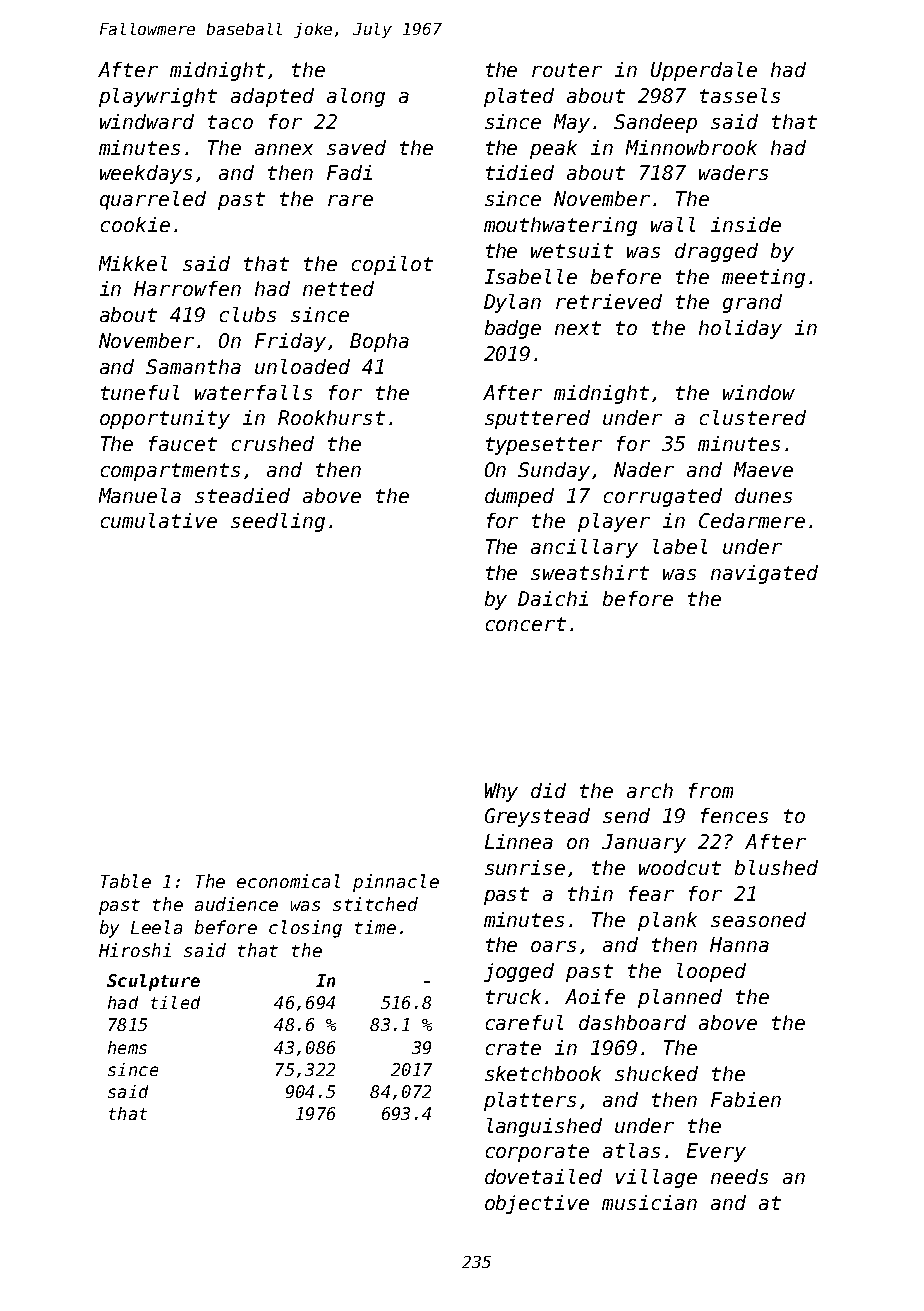 The width and height of the screenshot is (924, 1311). I want to click on sputtered, so click(537, 419).
